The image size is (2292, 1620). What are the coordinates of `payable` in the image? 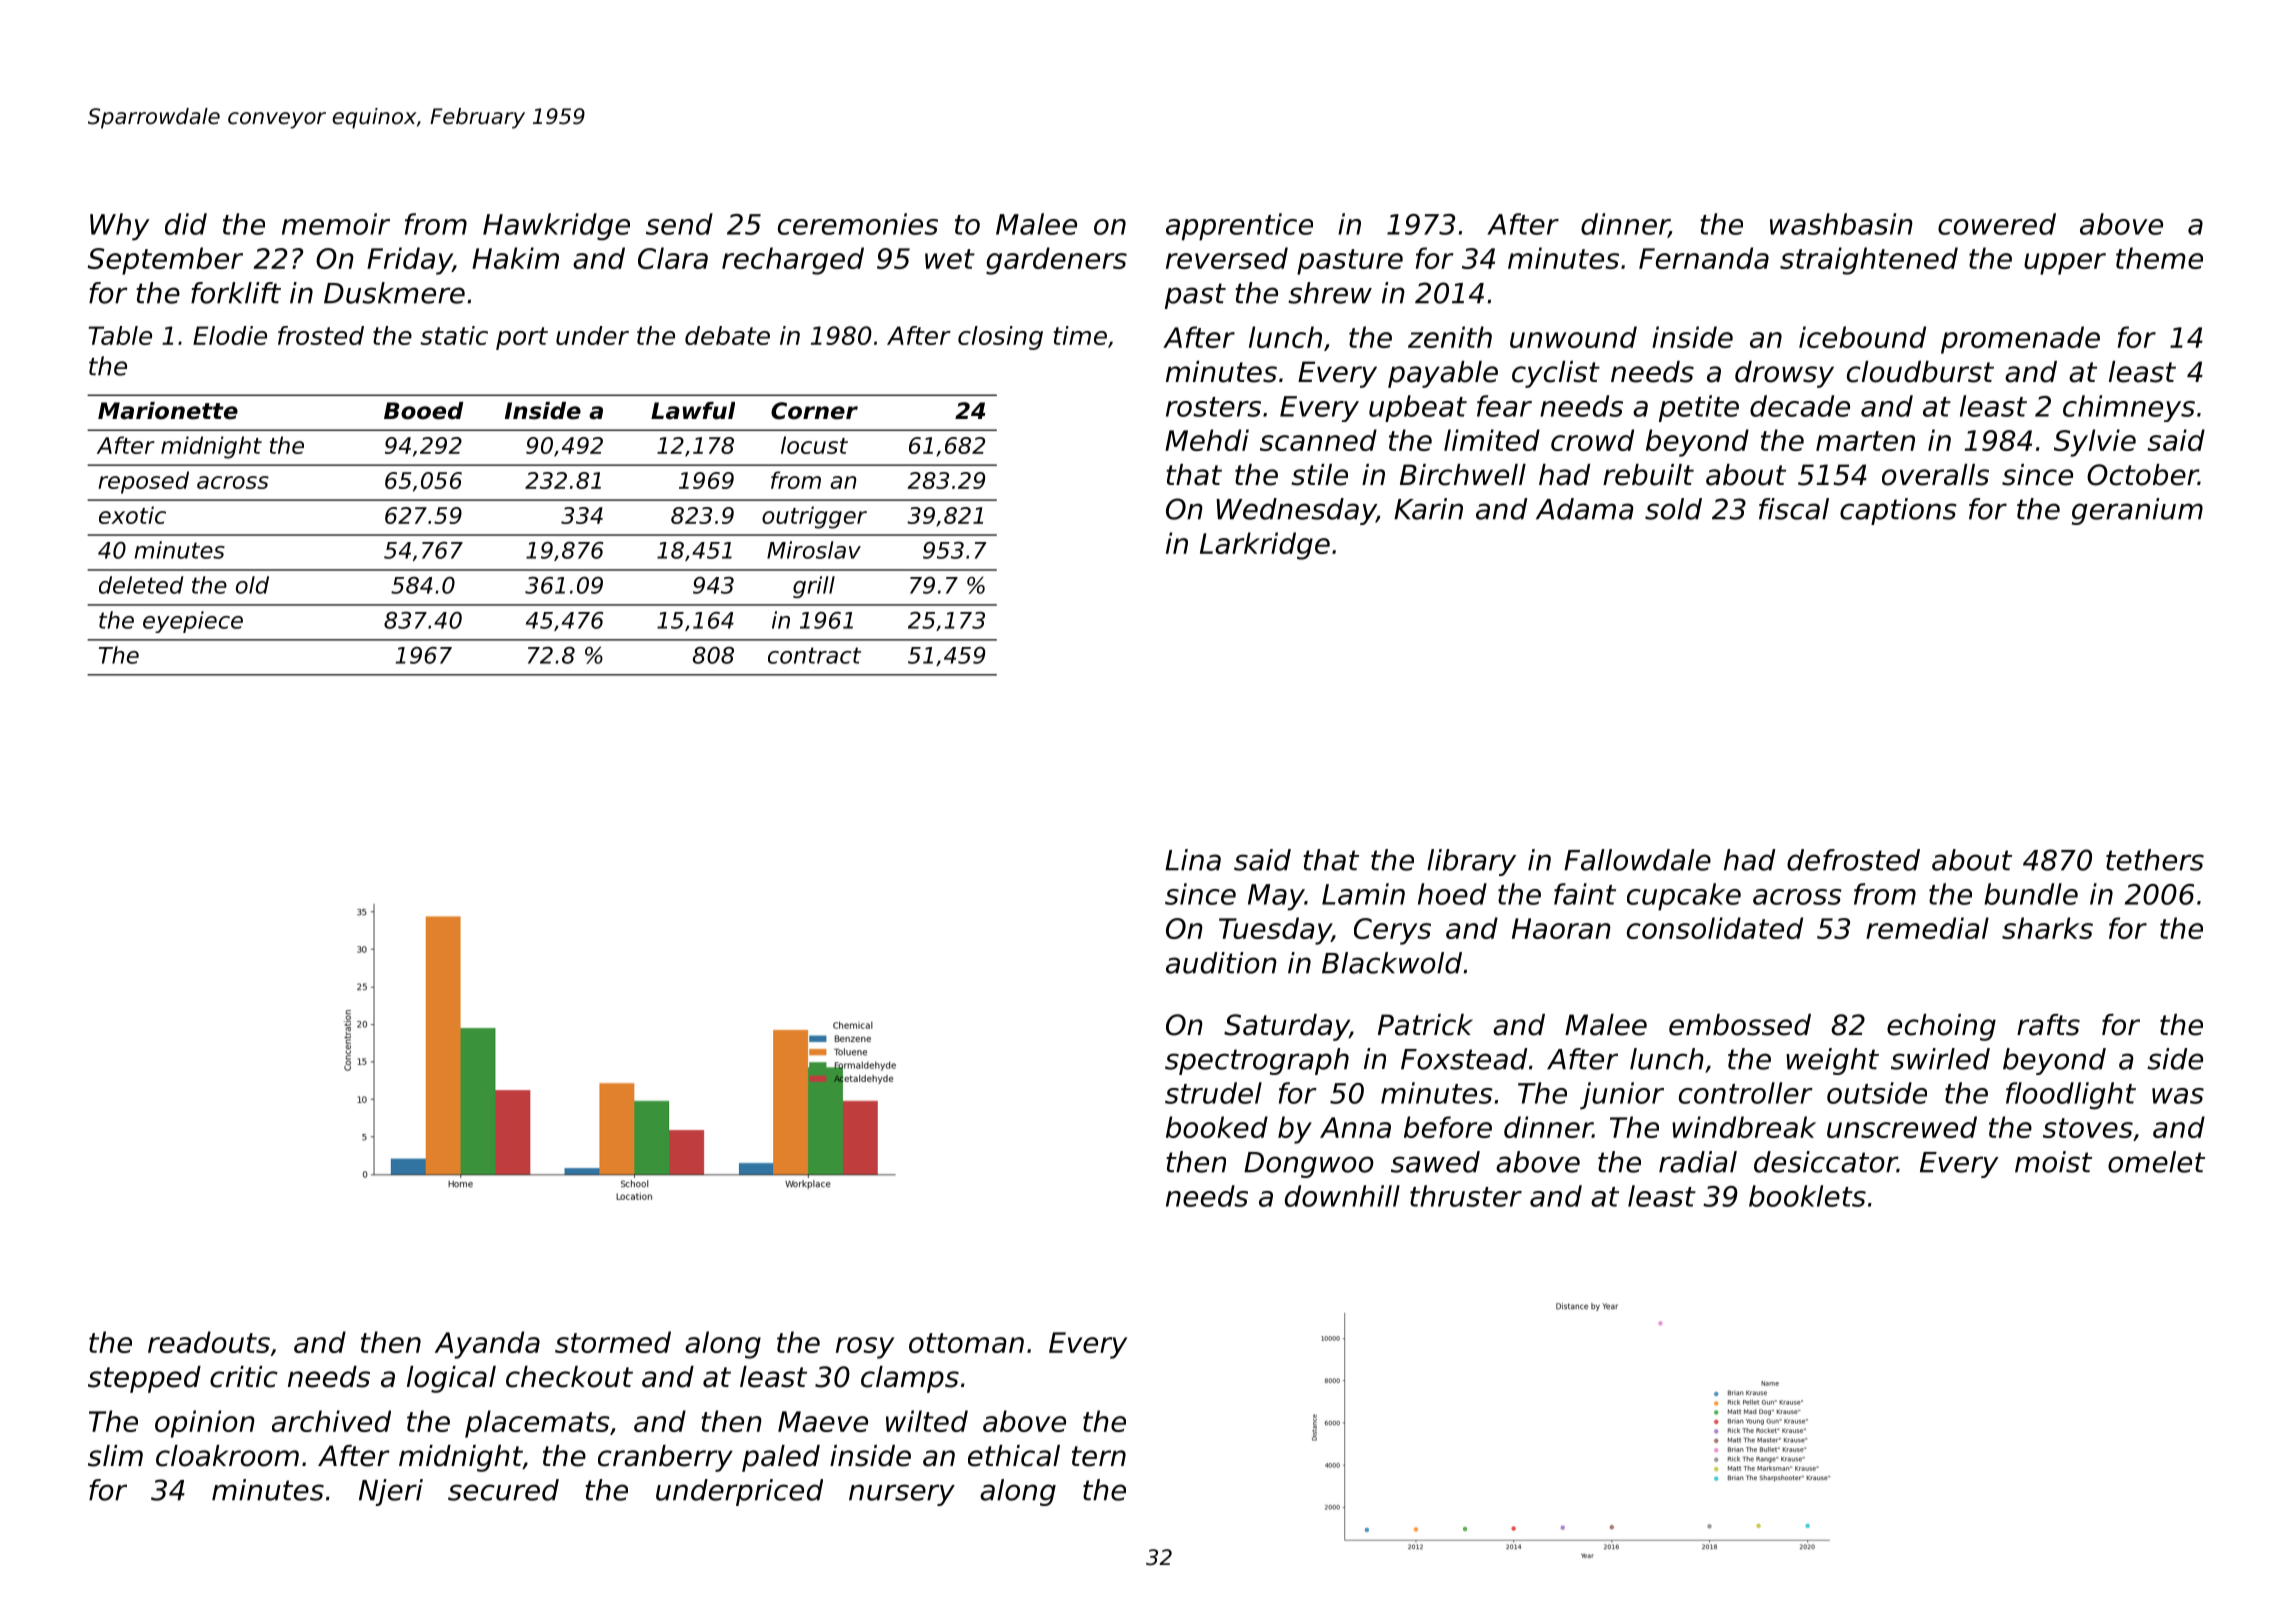 It's located at (1443, 374).
